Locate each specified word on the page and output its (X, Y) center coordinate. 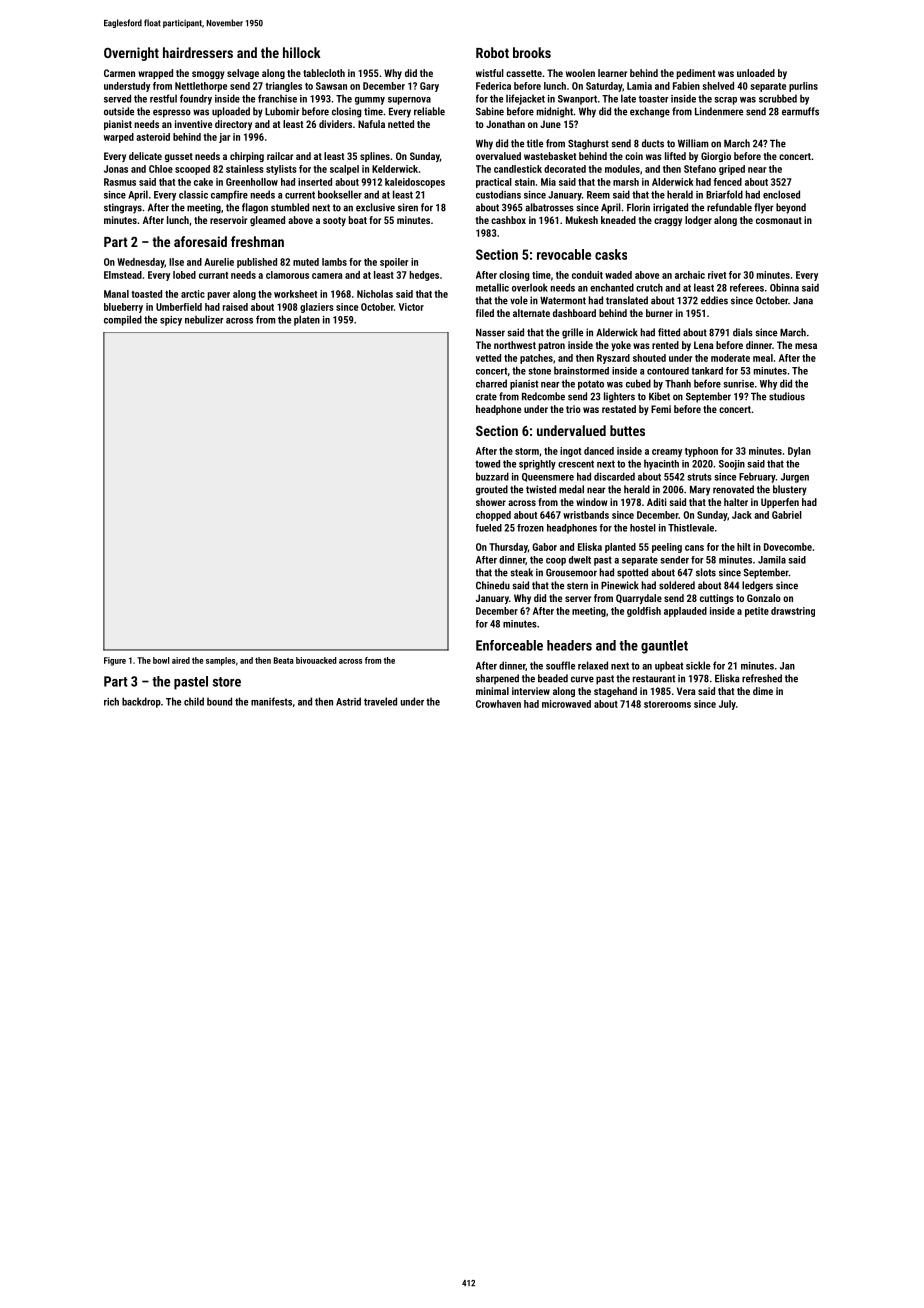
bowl (161, 660)
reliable (429, 111)
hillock (302, 52)
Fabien (686, 86)
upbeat (669, 666)
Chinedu (493, 585)
